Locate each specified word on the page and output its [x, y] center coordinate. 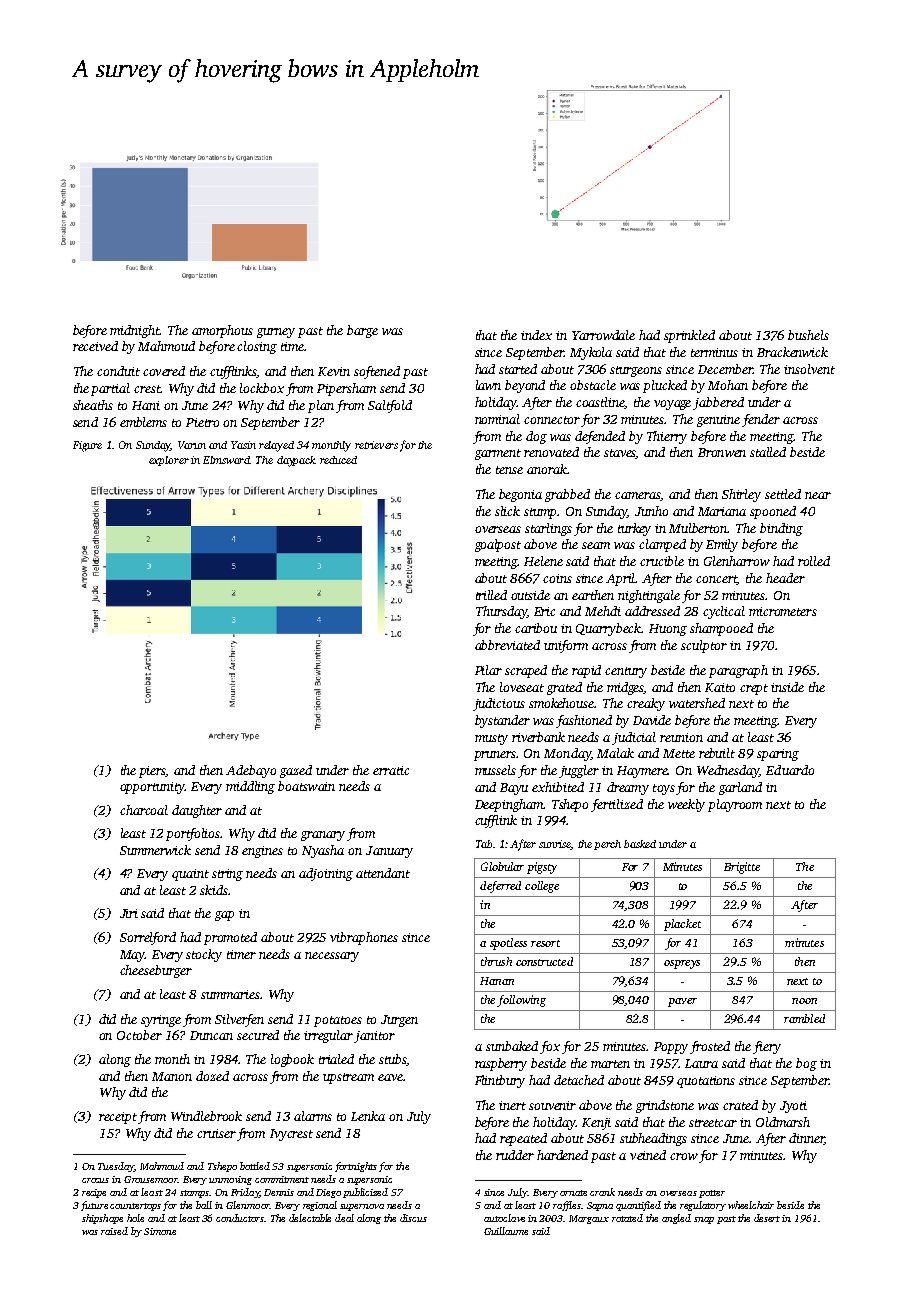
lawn [488, 385]
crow [684, 1156]
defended [600, 437]
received [95, 346]
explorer [169, 461]
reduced [338, 460]
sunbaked [512, 1046]
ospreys [682, 964]
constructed [544, 961]
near [818, 495]
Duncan [211, 1035]
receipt [118, 1118]
